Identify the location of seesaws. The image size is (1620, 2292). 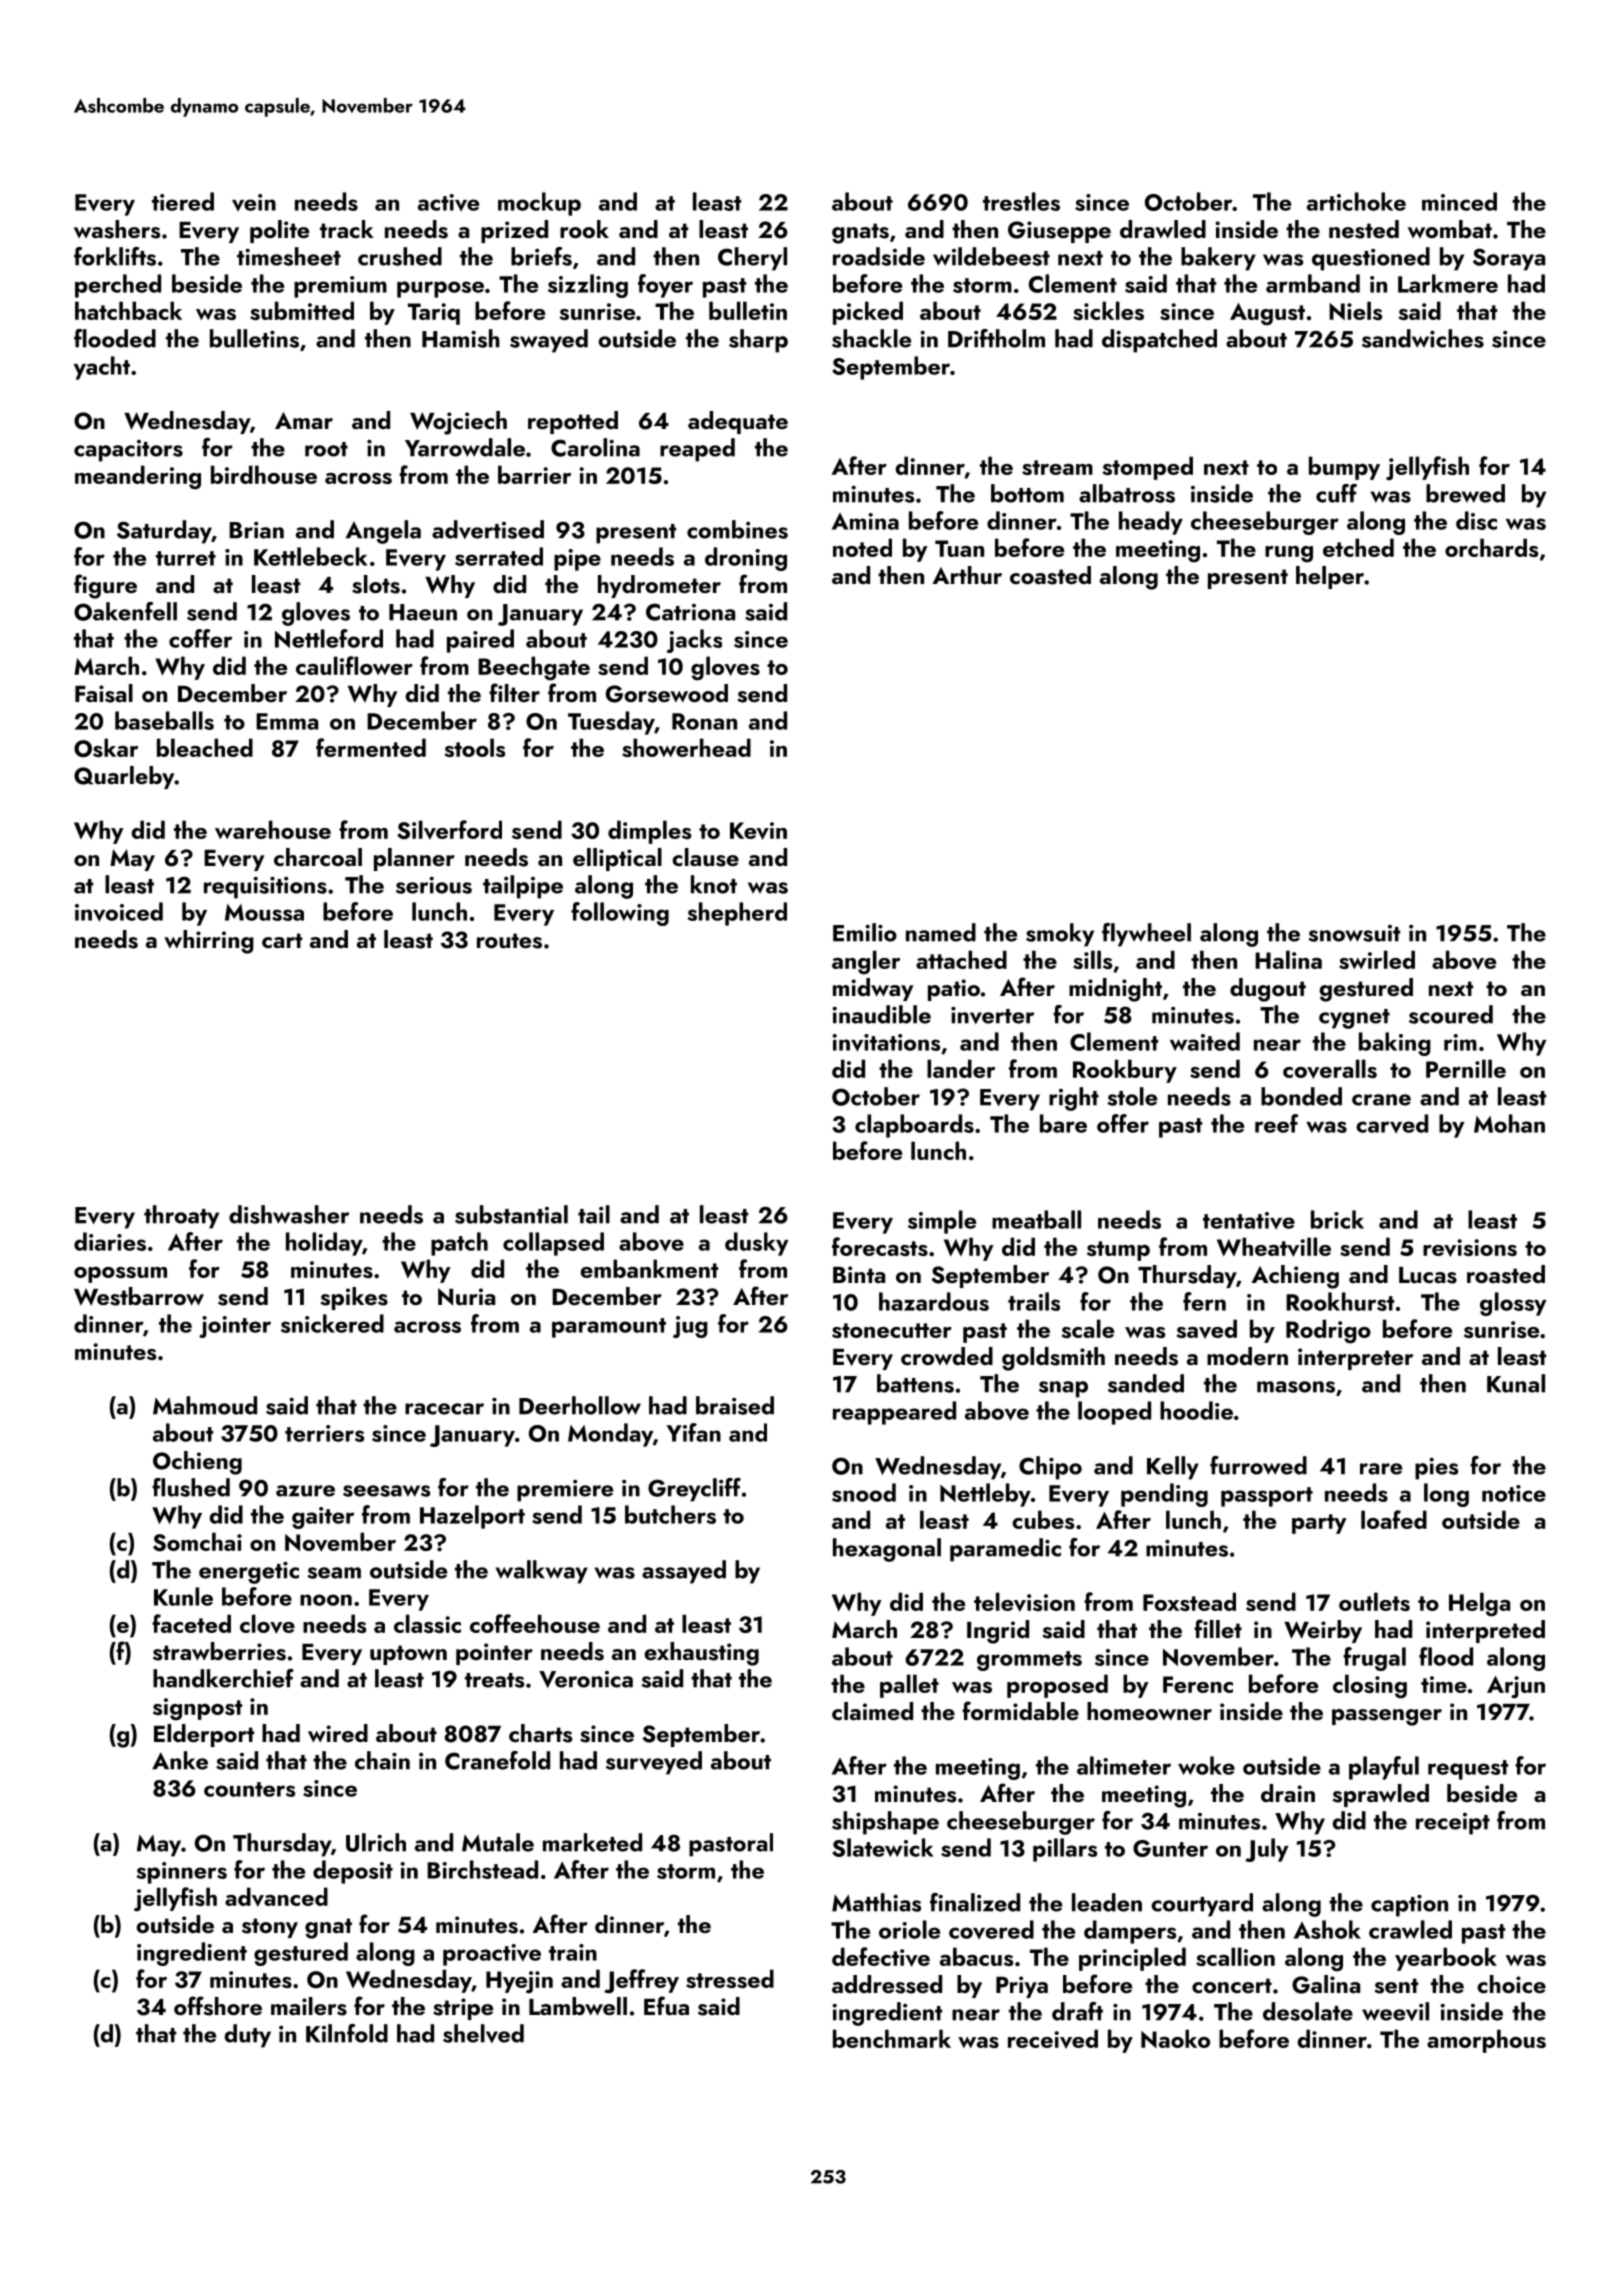
(386, 1491).
